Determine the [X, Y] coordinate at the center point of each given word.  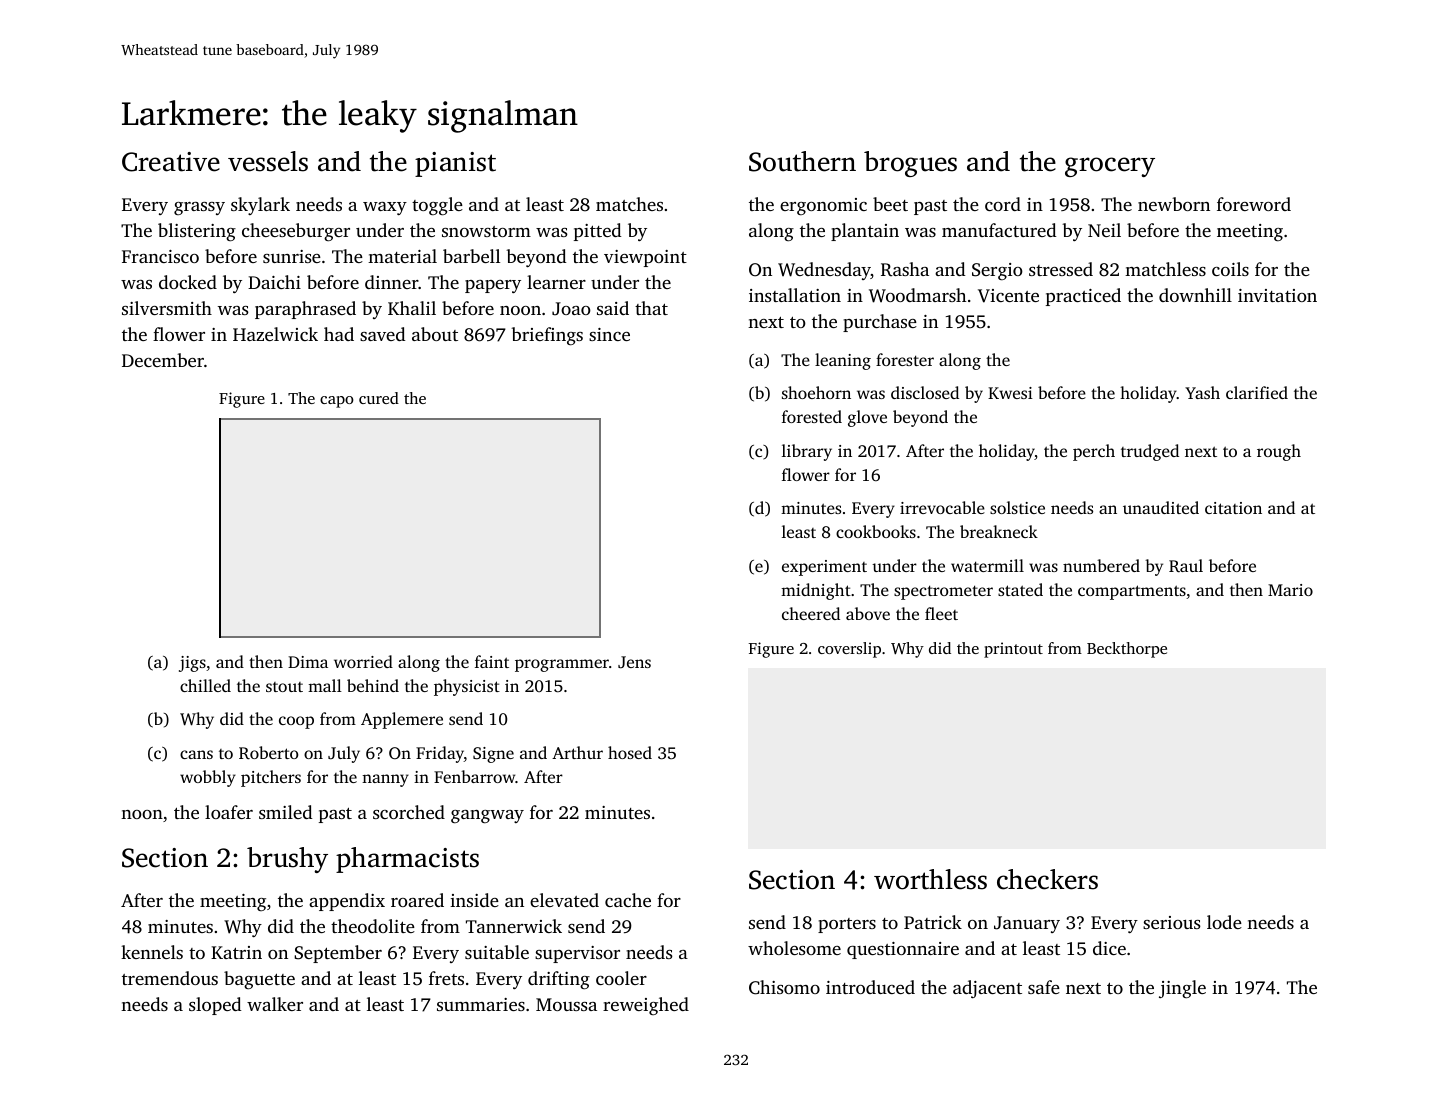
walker [275, 1004]
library [807, 452]
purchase [880, 323]
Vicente [1008, 296]
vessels [268, 161]
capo [337, 402]
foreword [1254, 204]
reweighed [646, 1006]
